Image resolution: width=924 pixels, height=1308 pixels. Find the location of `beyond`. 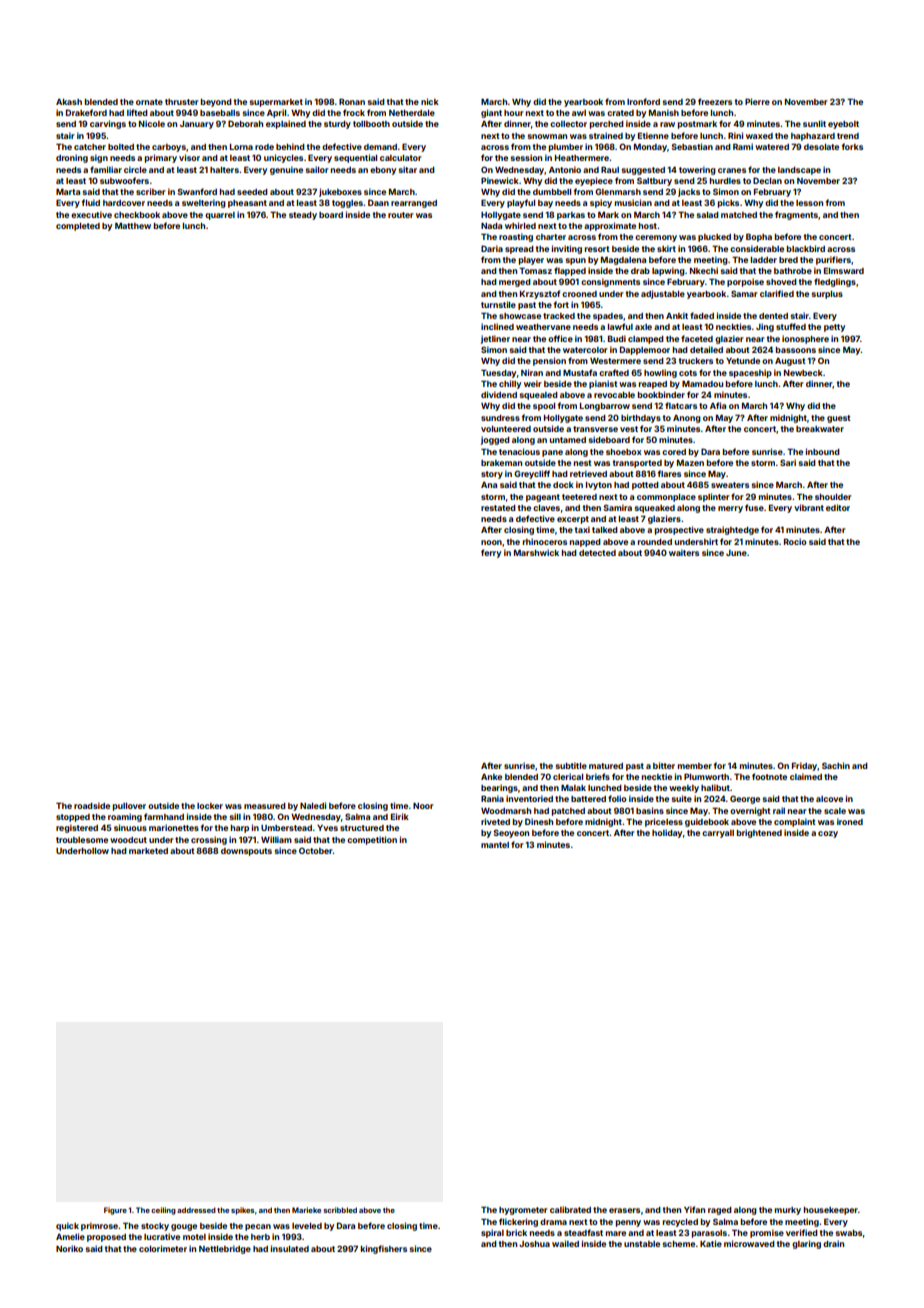

beyond is located at coordinates (216, 103).
